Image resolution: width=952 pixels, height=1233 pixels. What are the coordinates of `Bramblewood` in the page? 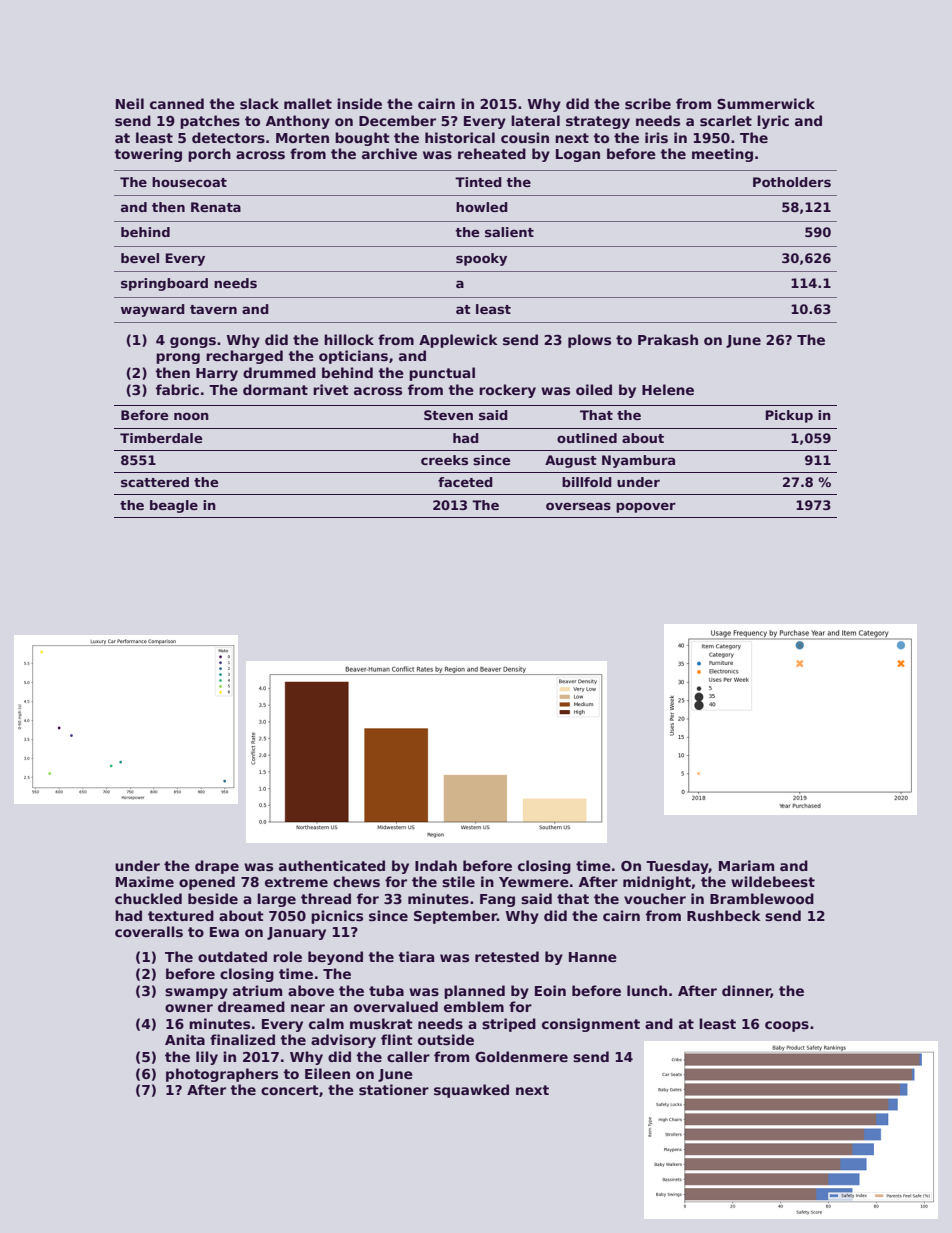 It's located at (762, 898).
